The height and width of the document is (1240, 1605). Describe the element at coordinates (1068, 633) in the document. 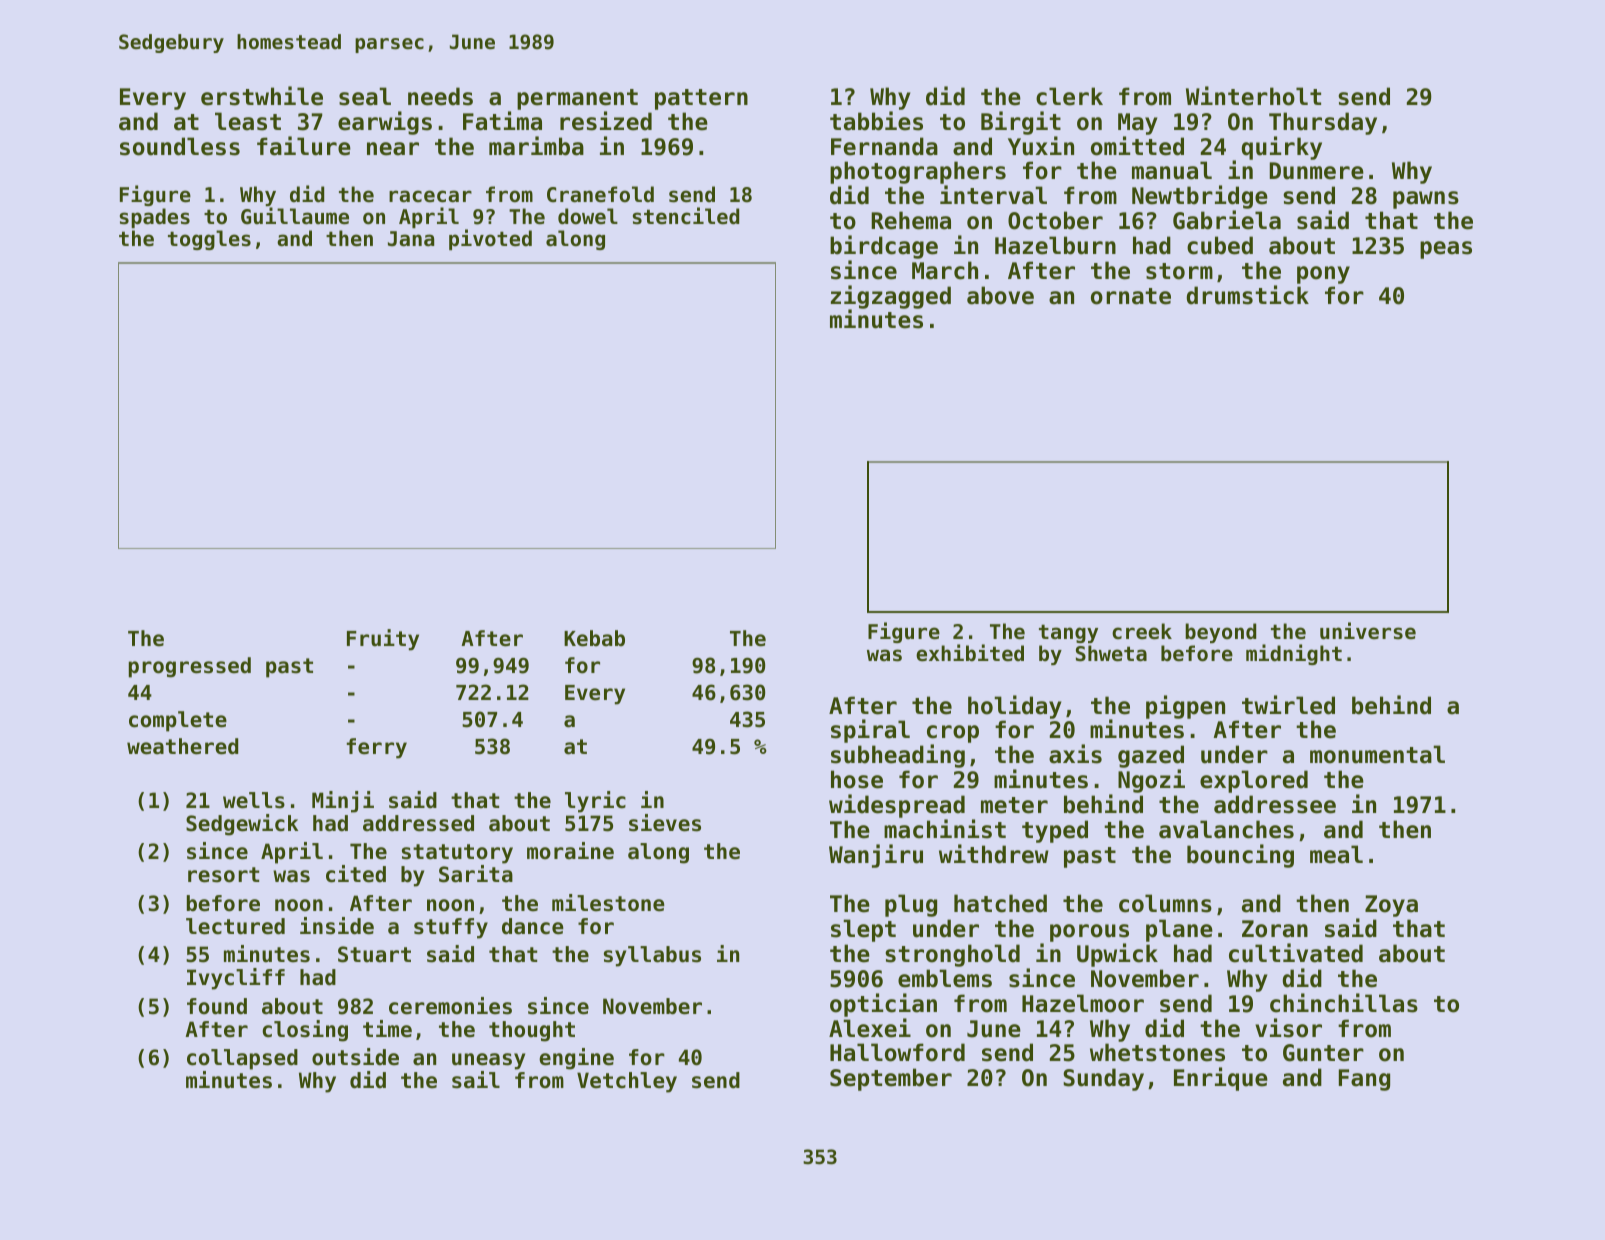

I see `tangy` at that location.
